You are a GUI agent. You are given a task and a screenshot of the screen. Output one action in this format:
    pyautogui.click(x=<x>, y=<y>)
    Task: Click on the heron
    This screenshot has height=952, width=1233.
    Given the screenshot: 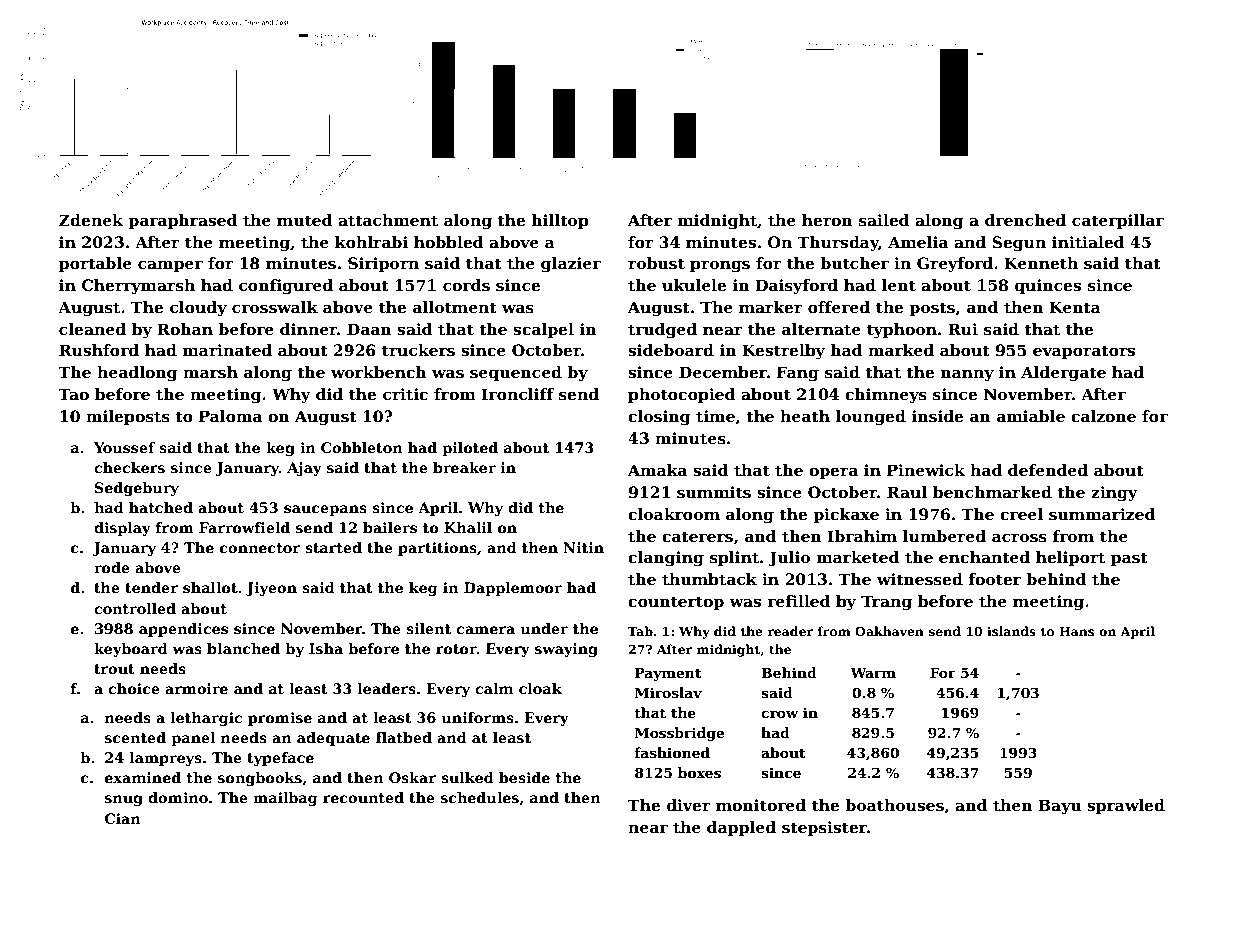 What is the action you would take?
    pyautogui.click(x=827, y=220)
